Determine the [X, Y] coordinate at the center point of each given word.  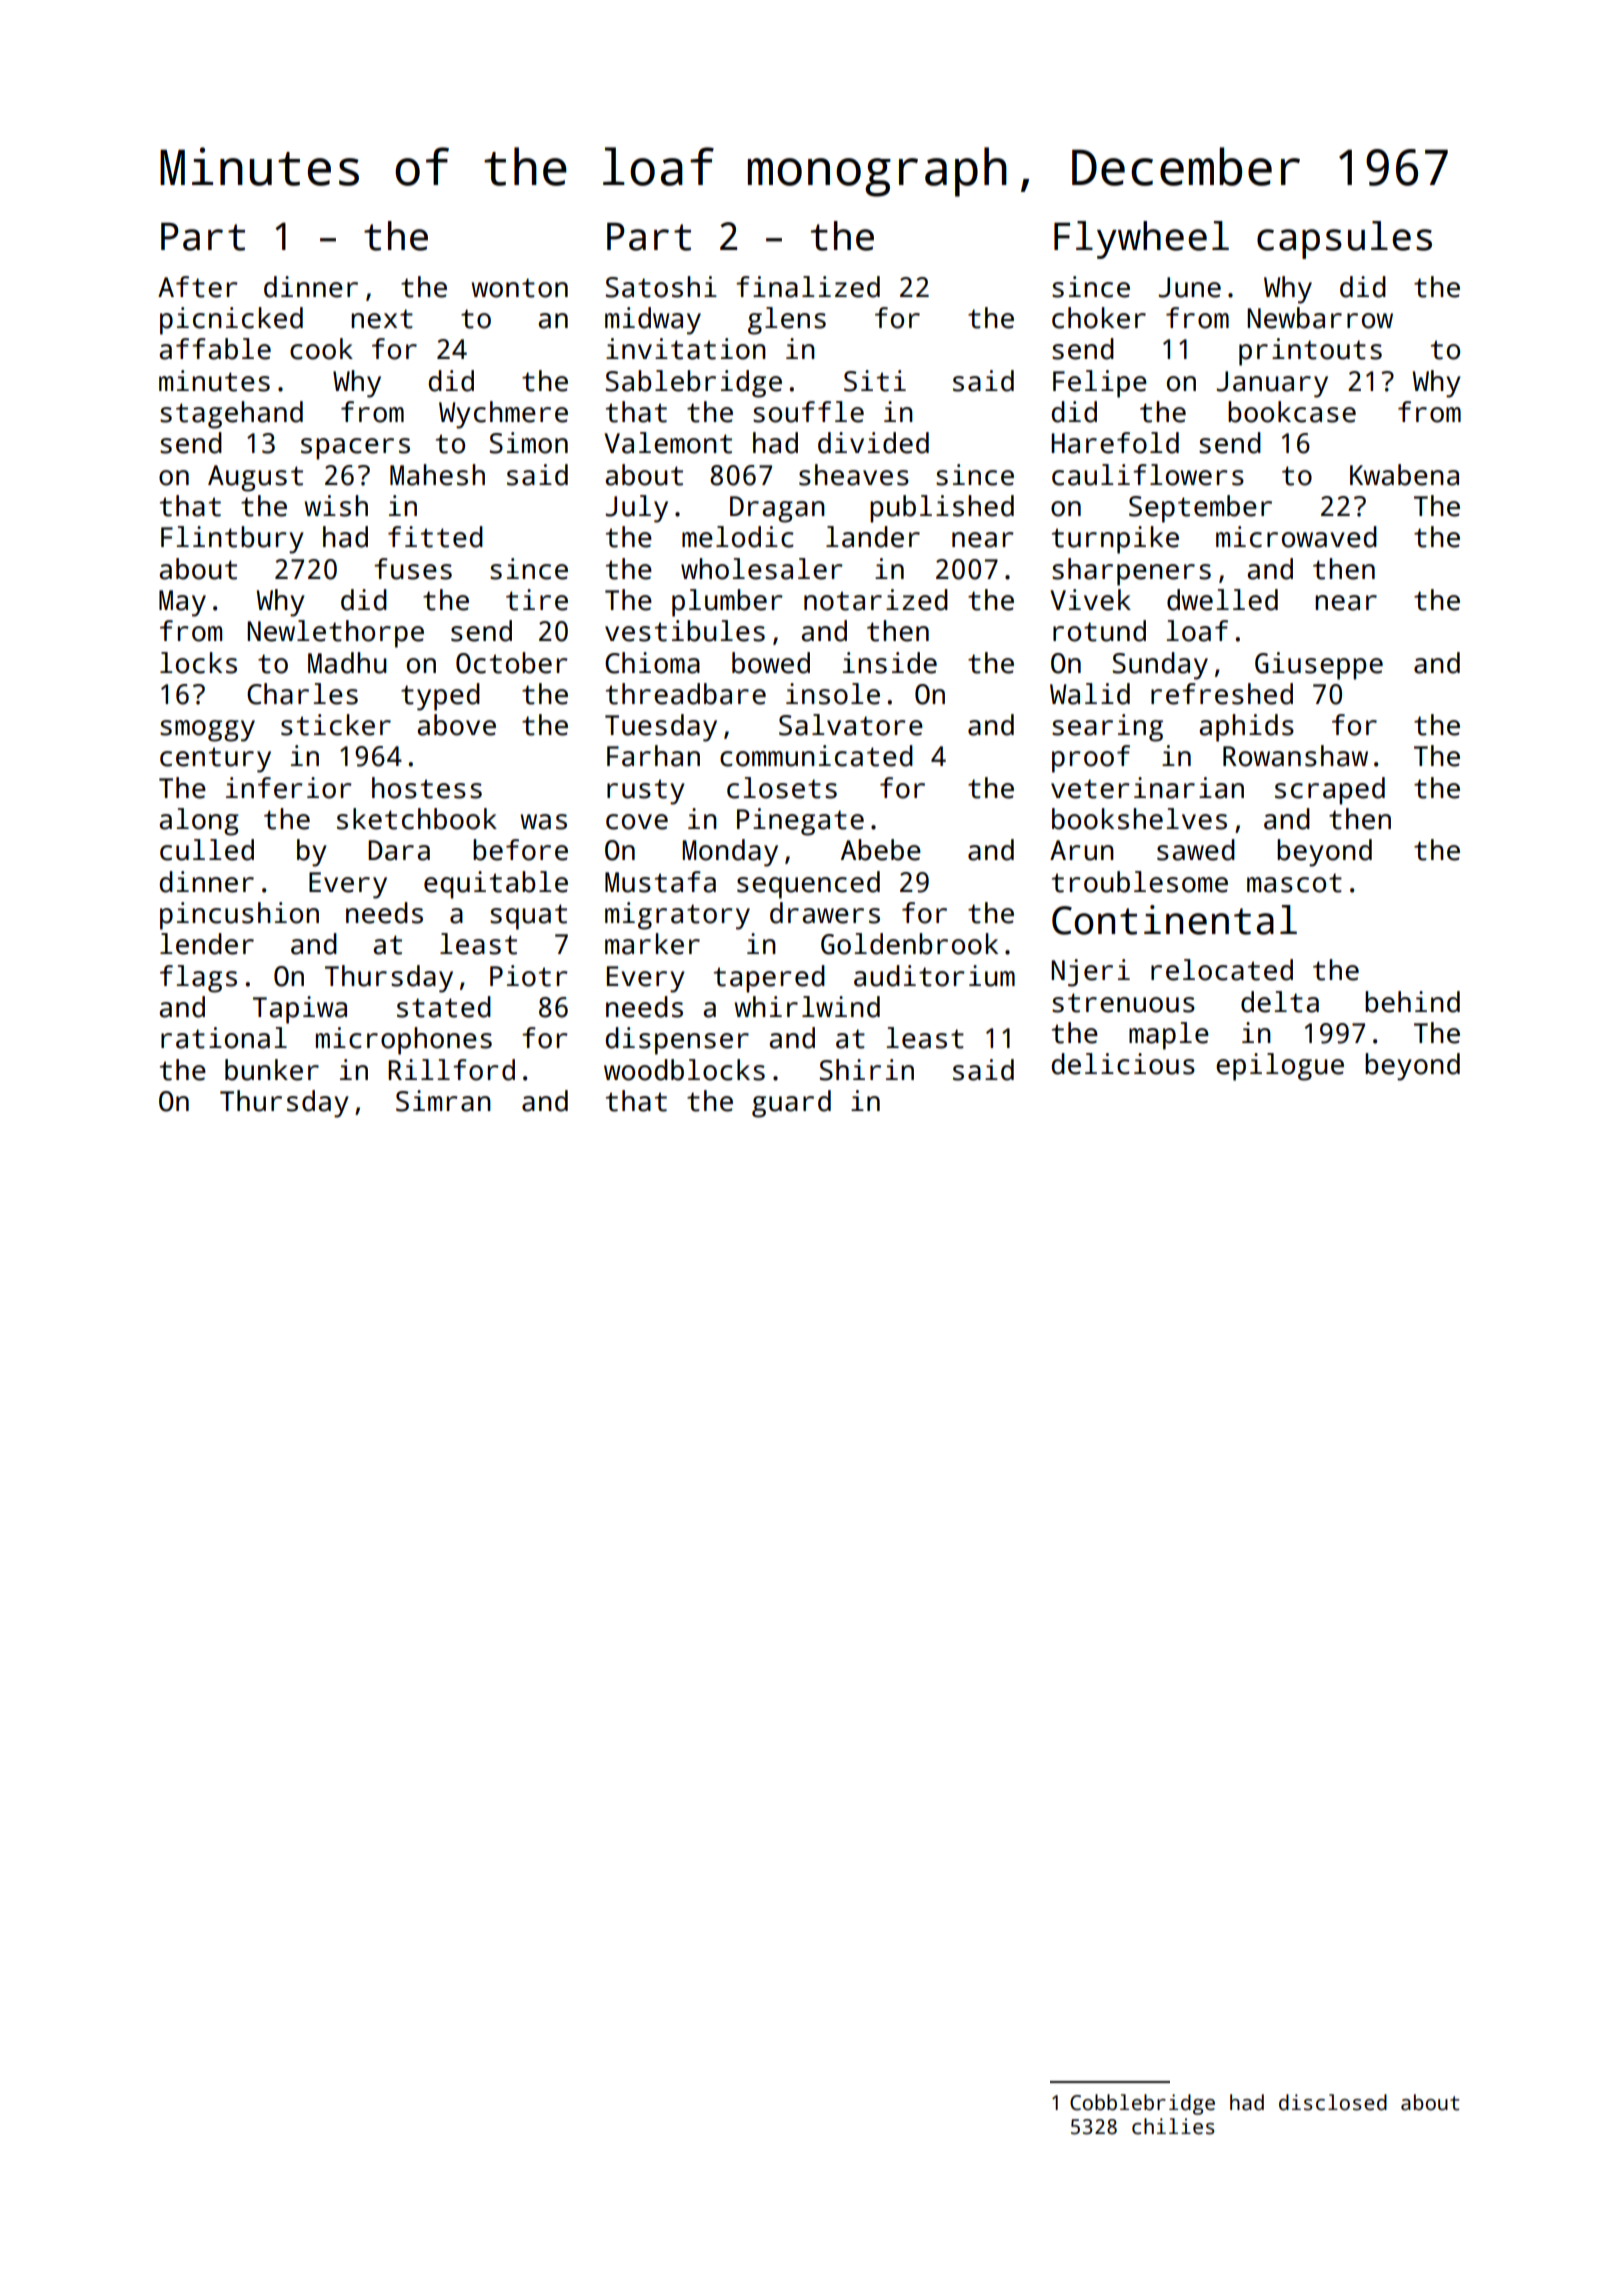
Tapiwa [300, 1010]
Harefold [1115, 443]
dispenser [677, 1041]
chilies [1173, 2126]
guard [791, 1104]
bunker [272, 1070]
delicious [1123, 1064]
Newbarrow [1320, 318]
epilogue [1280, 1067]
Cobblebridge [1142, 2104]
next [382, 319]
